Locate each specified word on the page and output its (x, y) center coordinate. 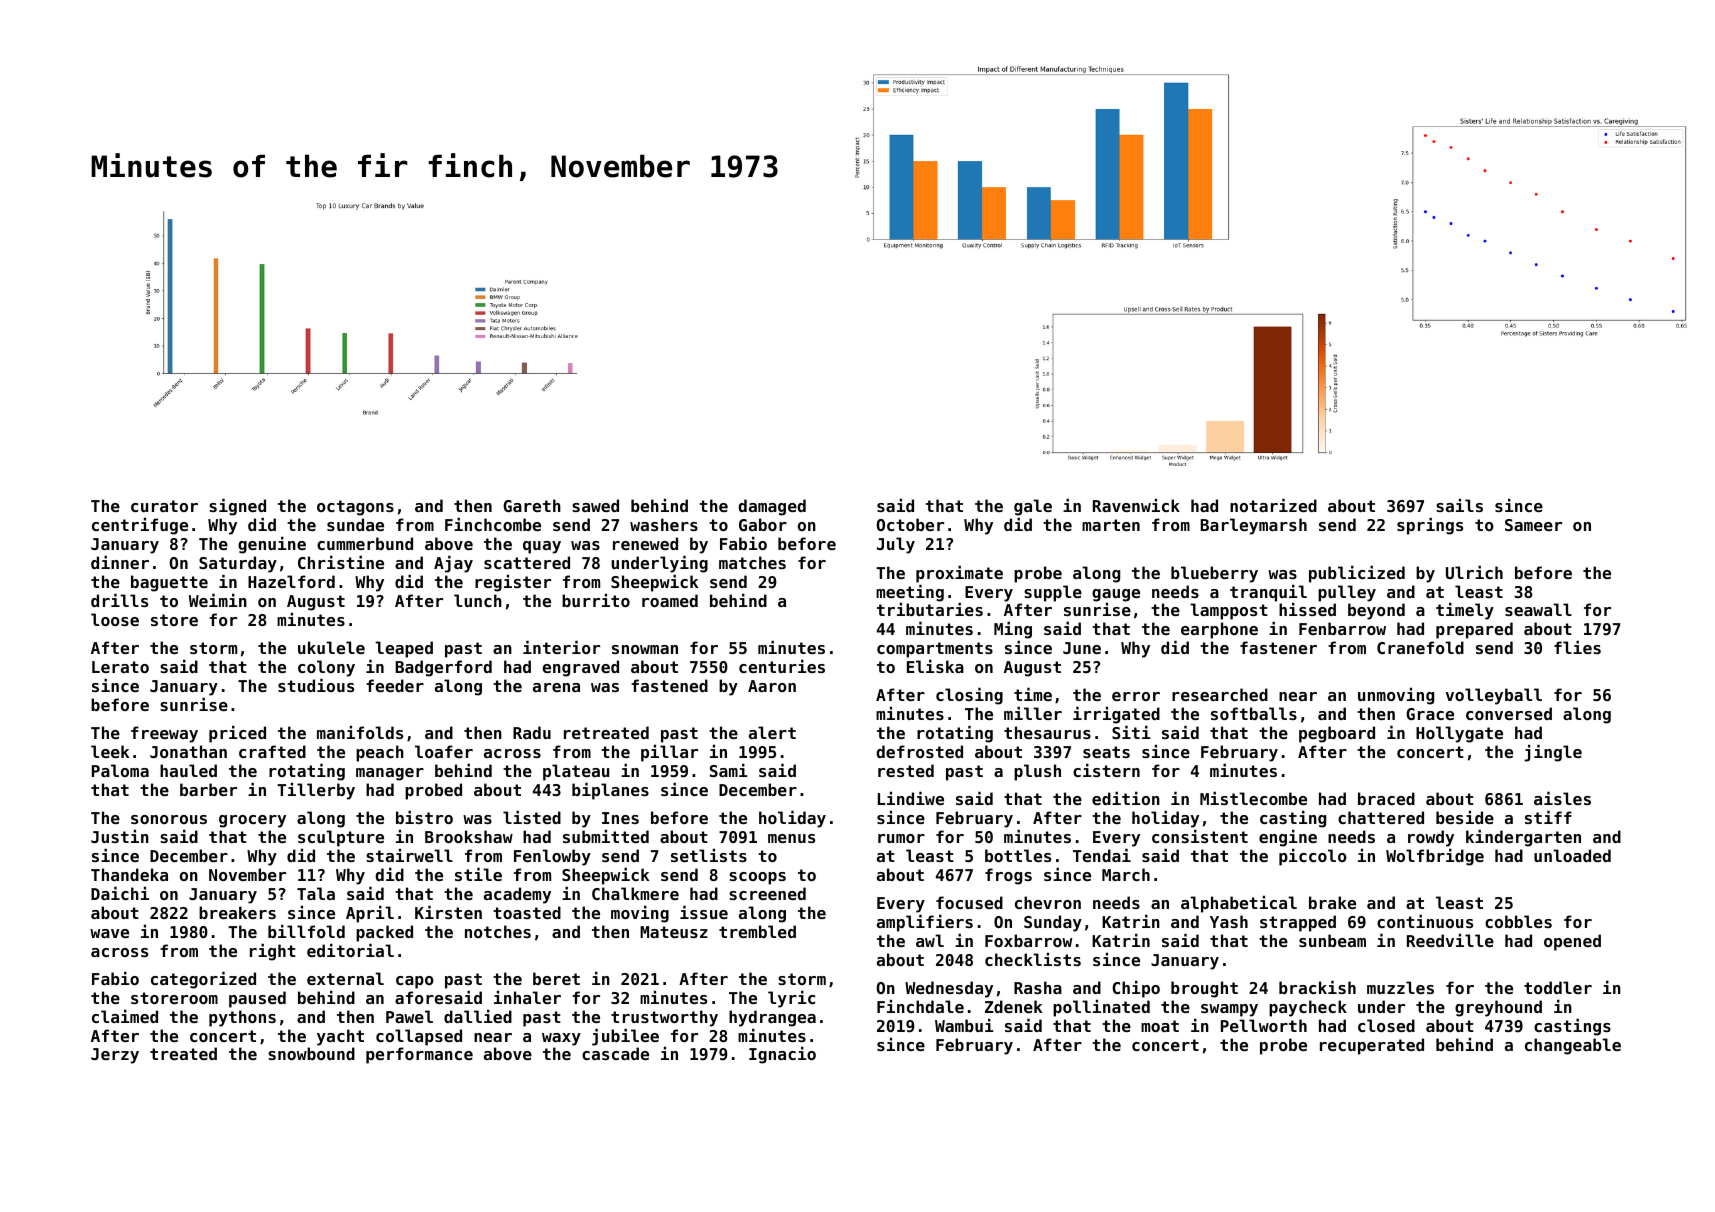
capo (415, 982)
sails (1459, 505)
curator (164, 506)
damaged (772, 507)
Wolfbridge (1435, 857)
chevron (1048, 902)
